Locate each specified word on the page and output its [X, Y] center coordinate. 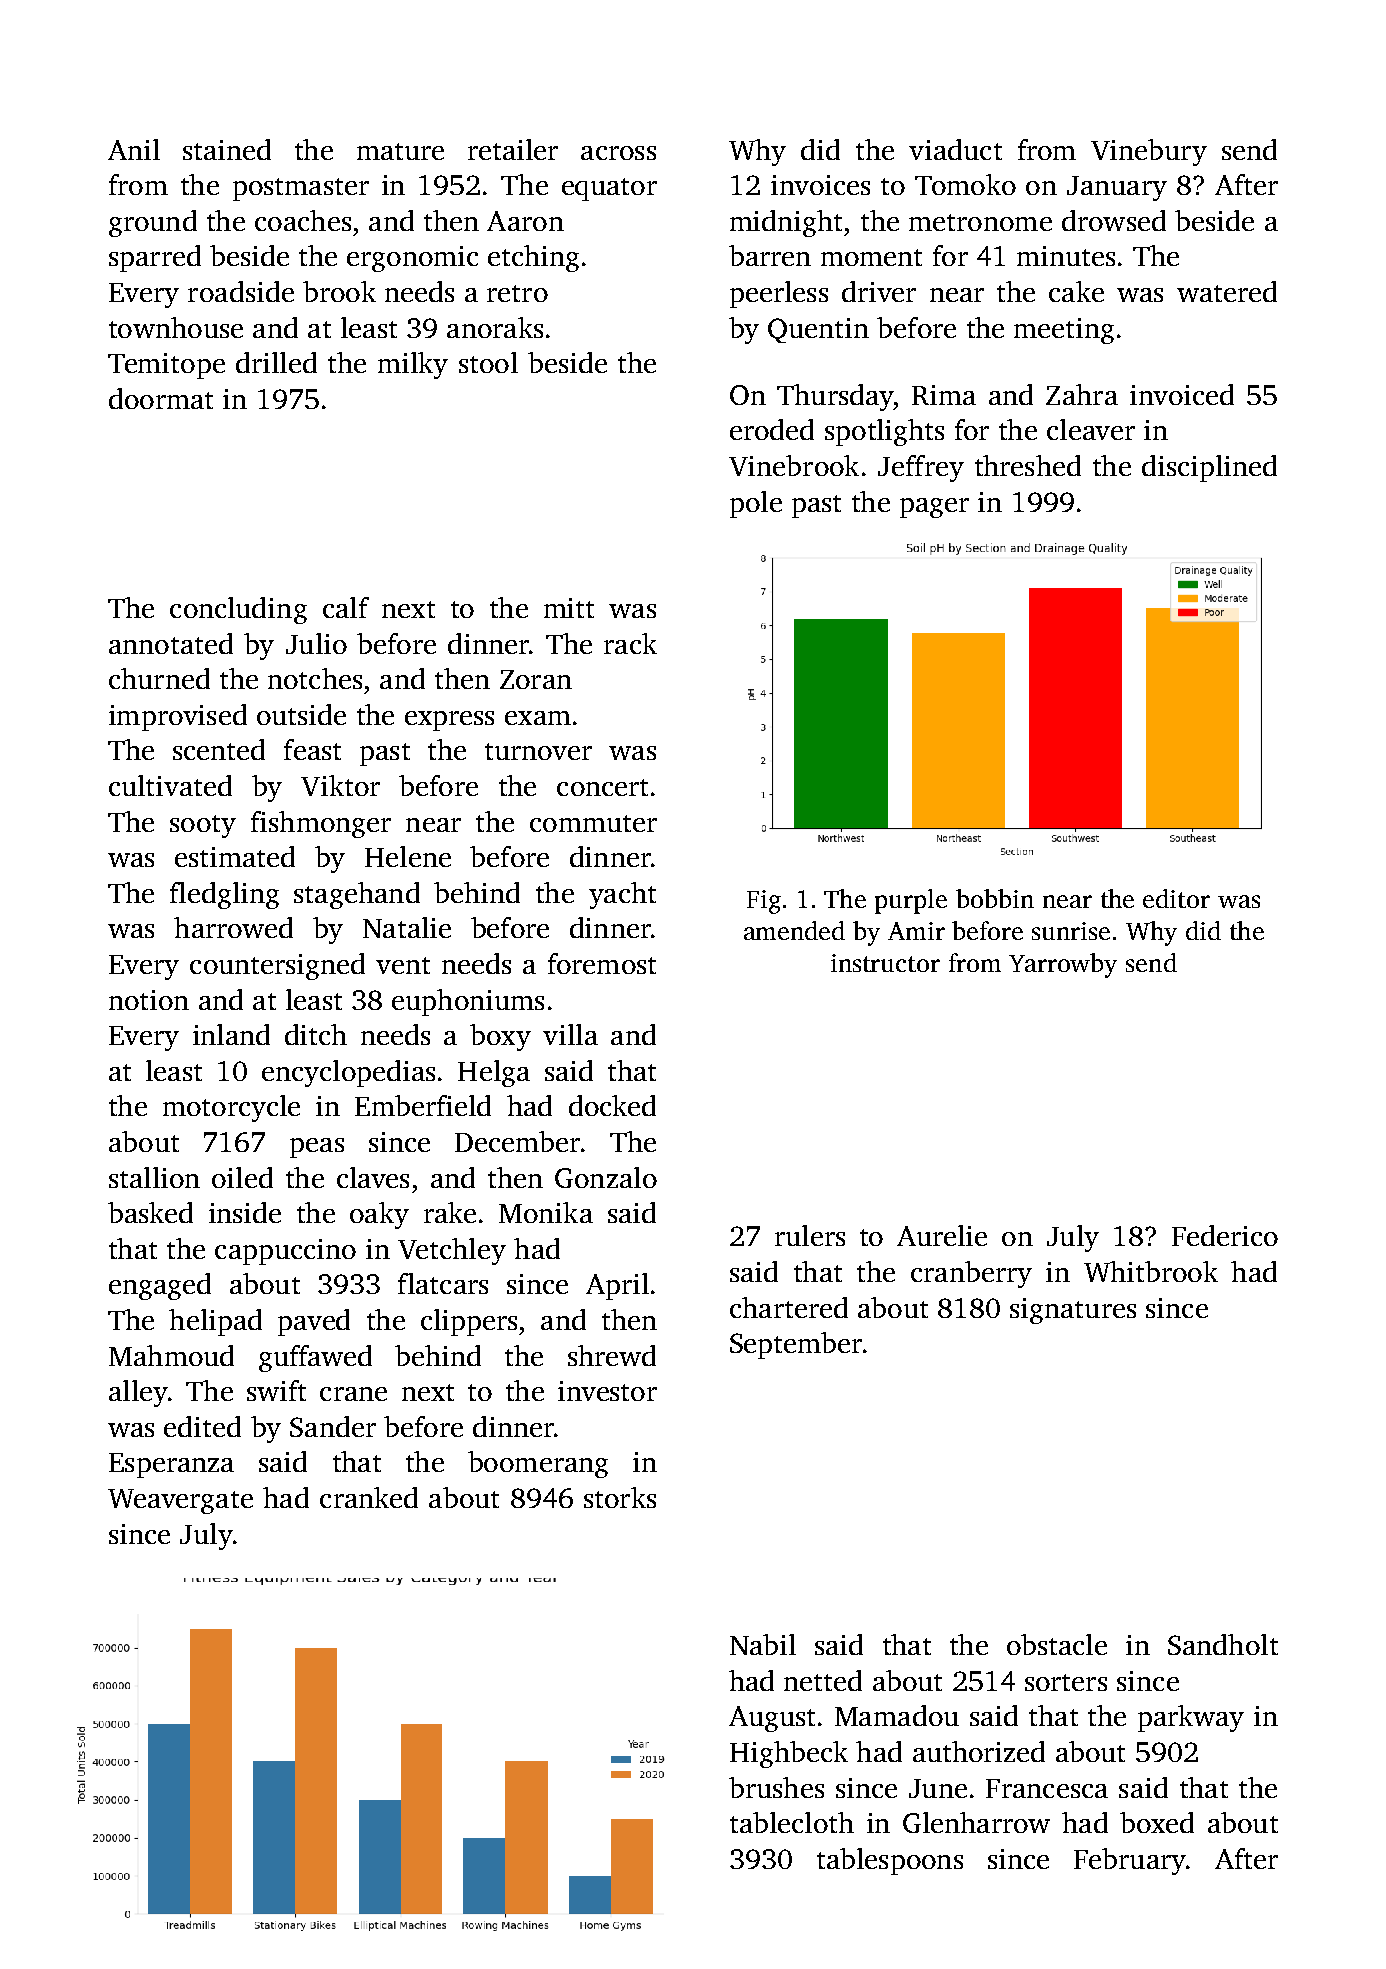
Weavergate [180, 1501]
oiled [242, 1177]
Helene [408, 856]
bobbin [995, 898]
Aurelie [942, 1235]
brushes [776, 1787]
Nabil [763, 1644]
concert [602, 787]
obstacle [1057, 1644]
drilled [276, 362]
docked [612, 1105]
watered [1227, 291]
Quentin [818, 330]
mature [400, 151]
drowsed [1114, 220]
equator [609, 189]
